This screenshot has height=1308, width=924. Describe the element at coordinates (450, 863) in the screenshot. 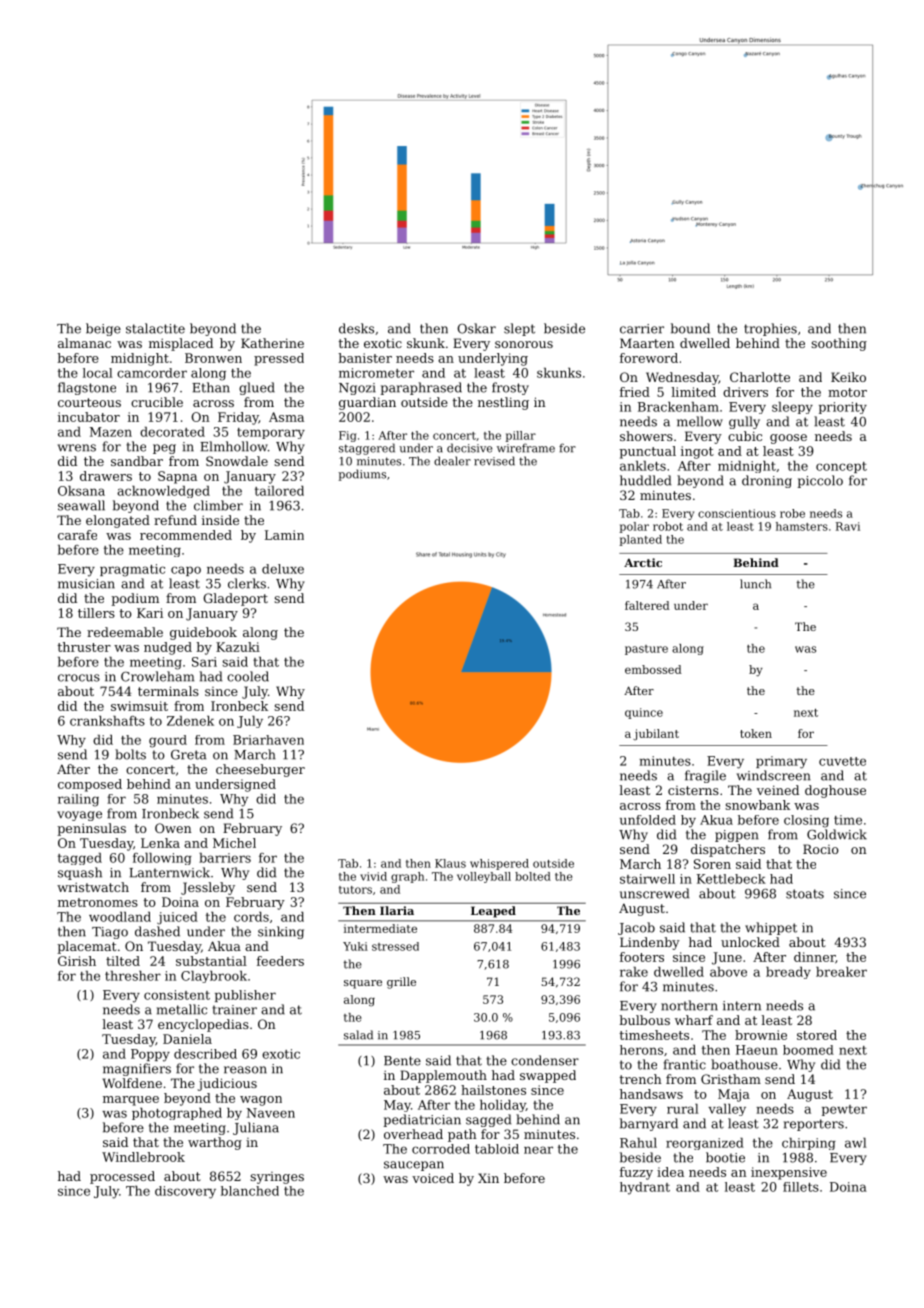

I see `Klaus` at that location.
